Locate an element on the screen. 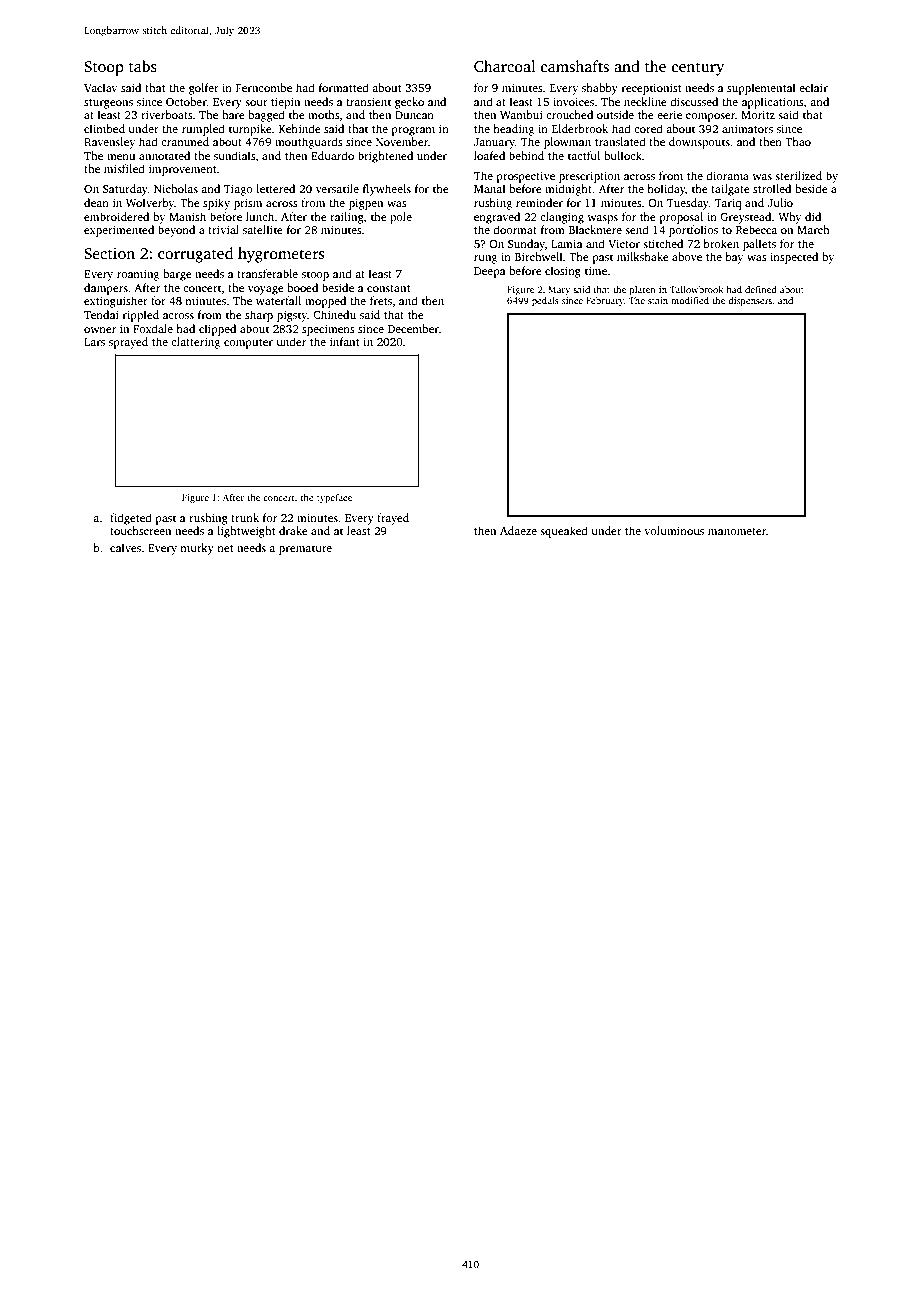 This screenshot has width=924, height=1308. clipped is located at coordinates (217, 330).
